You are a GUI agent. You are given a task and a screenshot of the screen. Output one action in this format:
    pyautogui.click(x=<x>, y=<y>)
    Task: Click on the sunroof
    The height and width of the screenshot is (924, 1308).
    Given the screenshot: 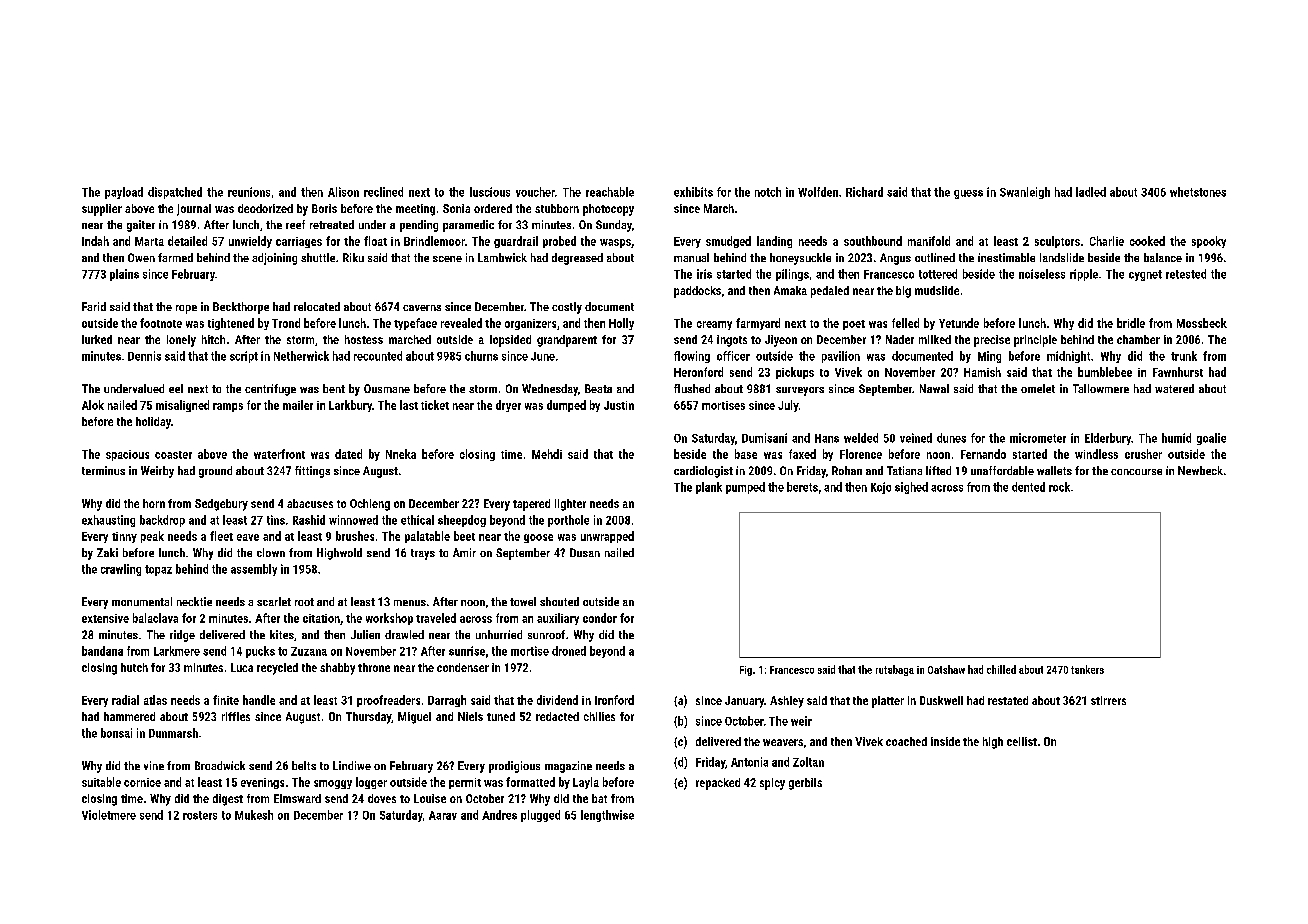 What is the action you would take?
    pyautogui.click(x=546, y=634)
